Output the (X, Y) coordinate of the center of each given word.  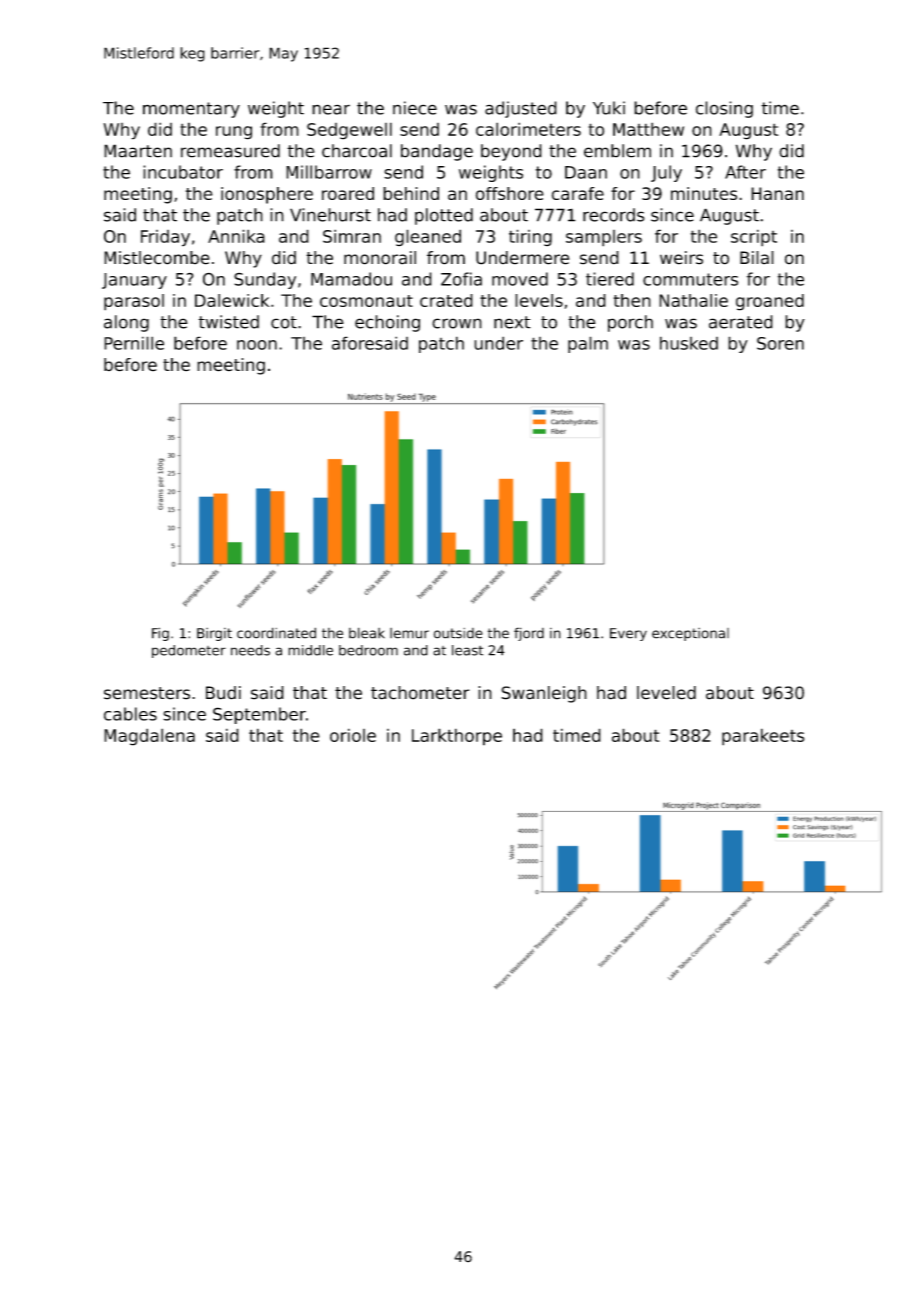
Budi (223, 693)
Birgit (214, 634)
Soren (780, 343)
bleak (367, 633)
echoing (387, 323)
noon (257, 345)
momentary (191, 110)
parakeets (763, 737)
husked (689, 343)
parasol (134, 302)
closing (724, 109)
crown (457, 323)
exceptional (690, 634)
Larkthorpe (457, 737)
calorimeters (528, 129)
